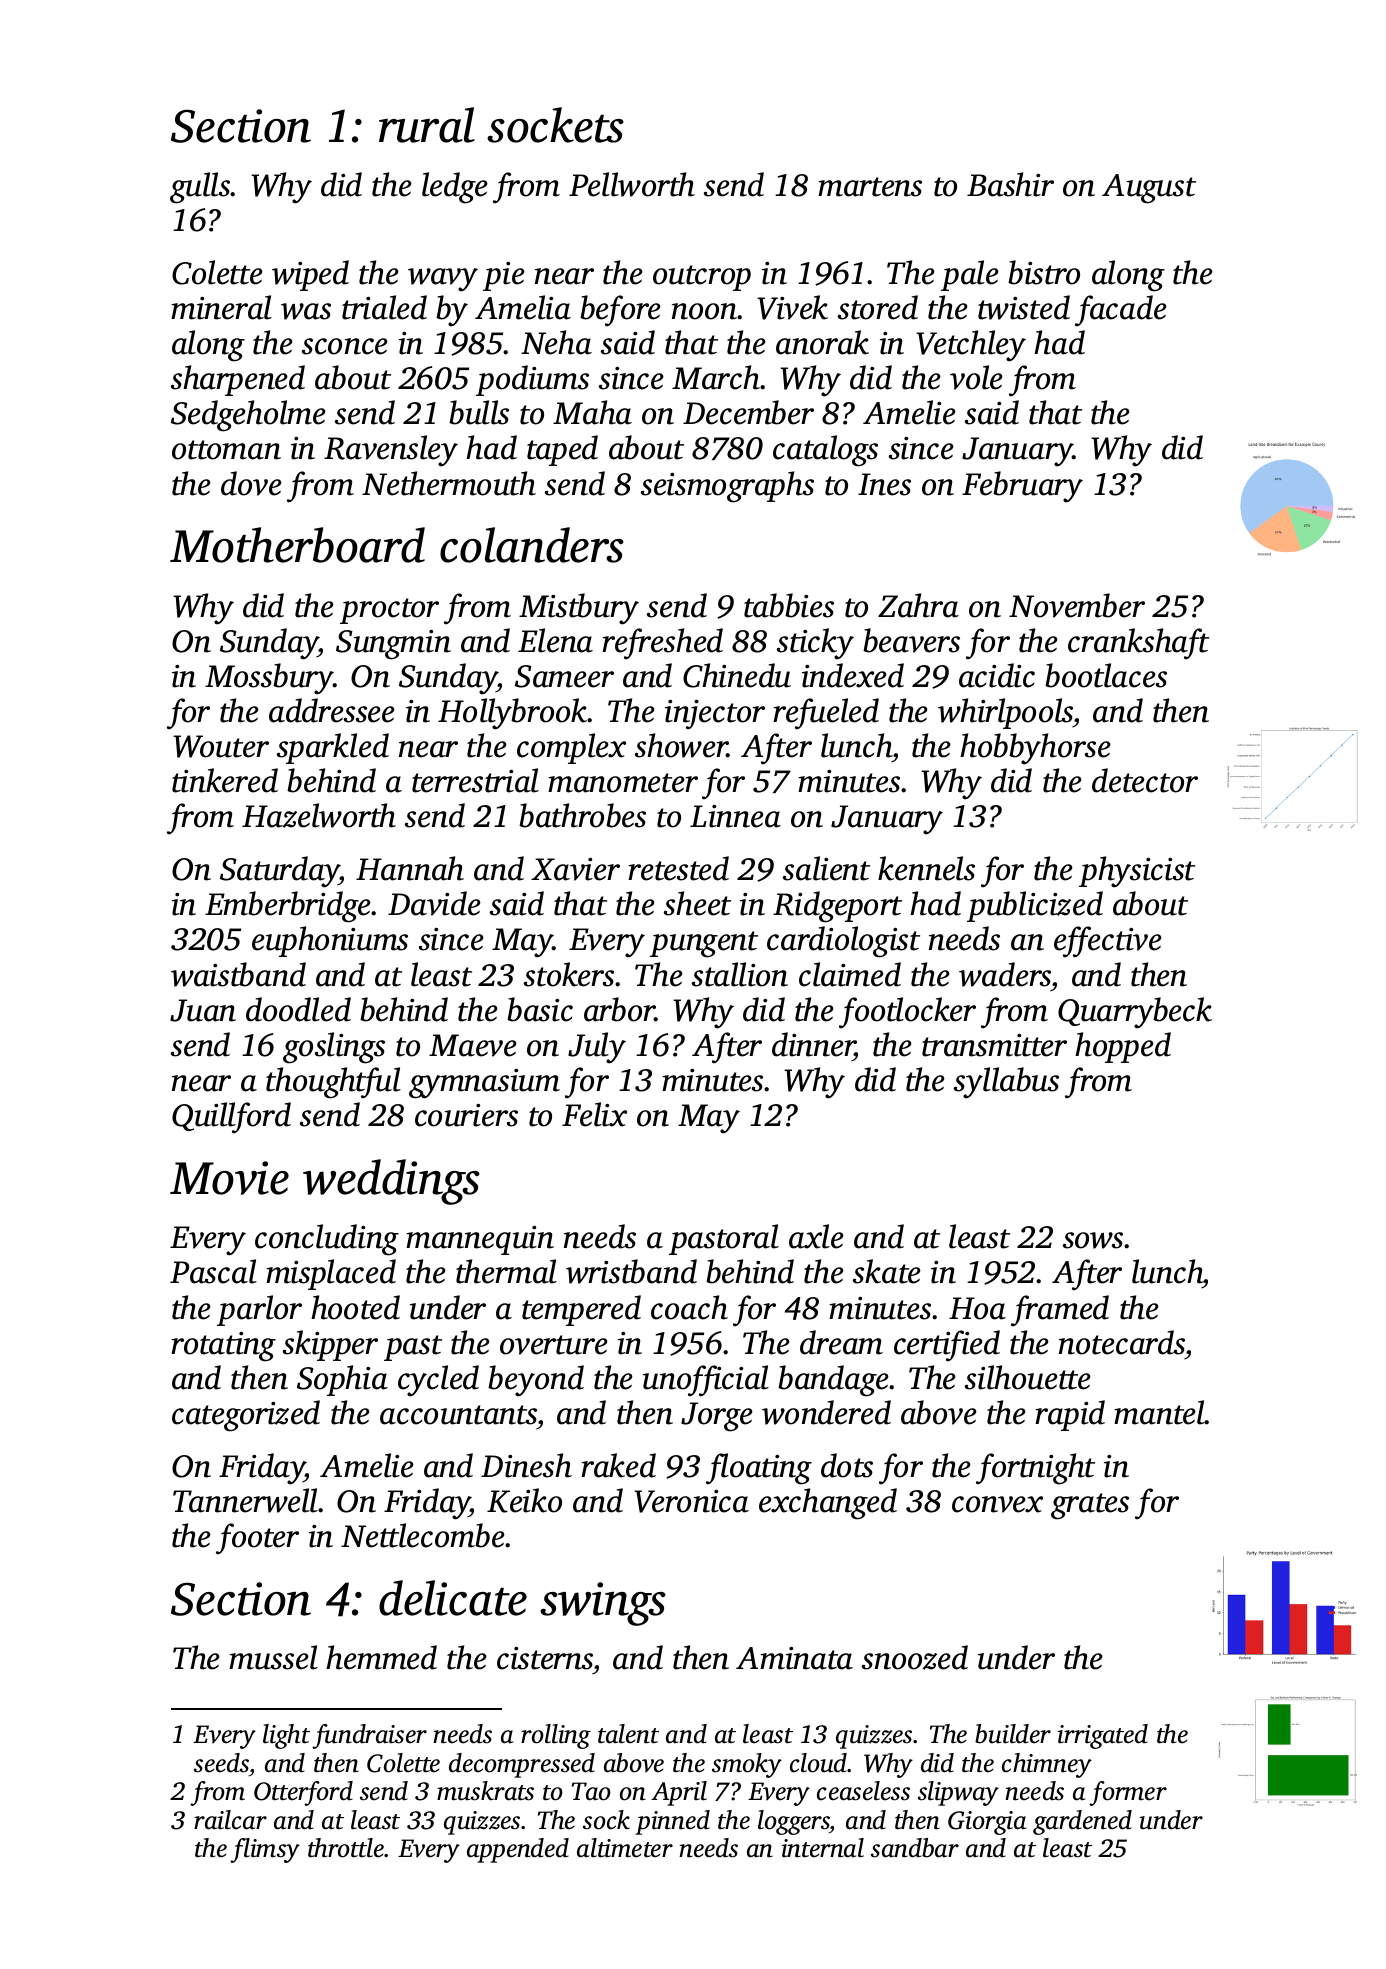 Image resolution: width=1386 pixels, height=1969 pixels. Describe the element at coordinates (410, 868) in the document. I see `Hannah` at that location.
